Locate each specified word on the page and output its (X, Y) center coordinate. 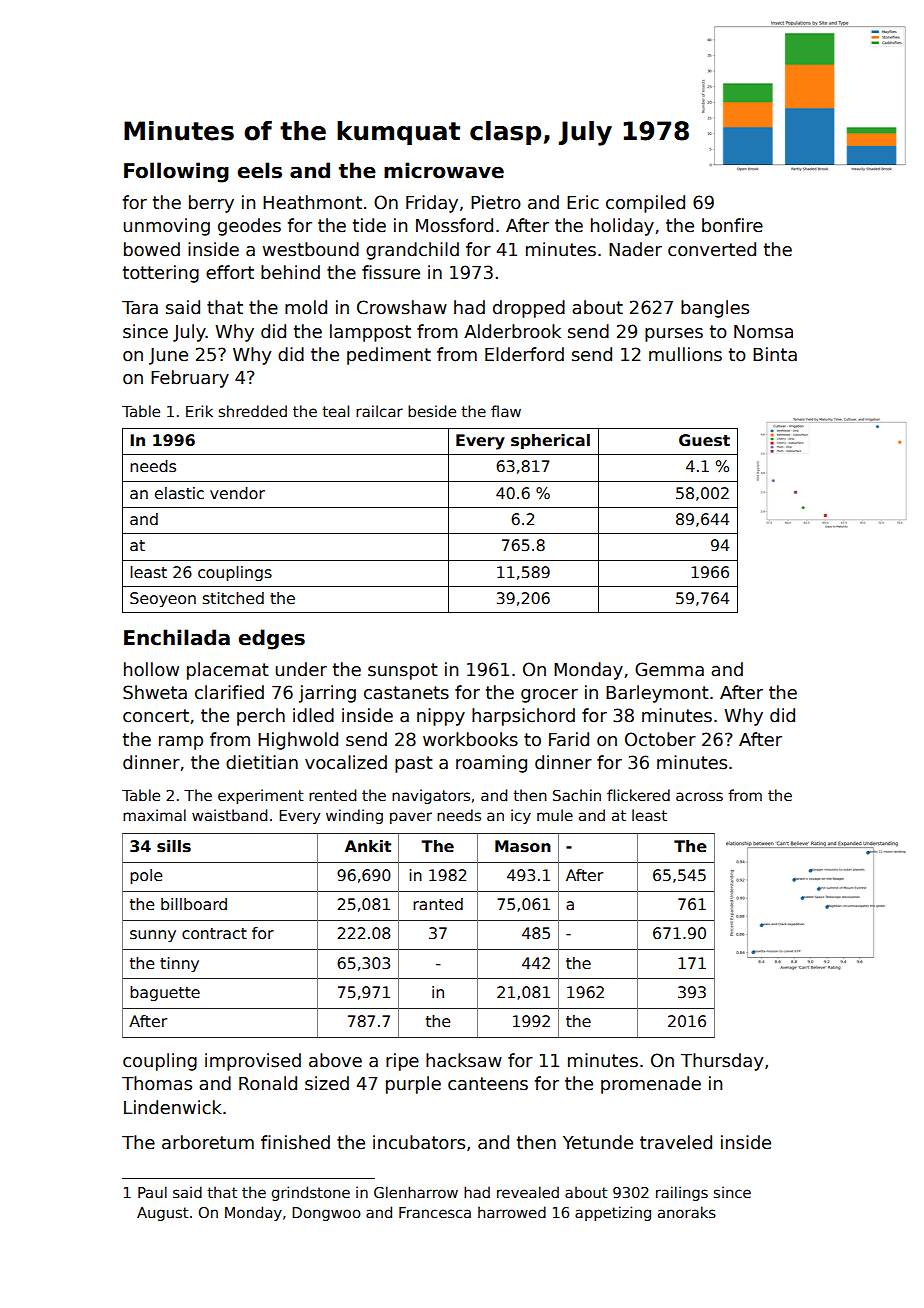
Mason (523, 846)
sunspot (403, 671)
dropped (529, 309)
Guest (704, 440)
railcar (379, 411)
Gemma (669, 669)
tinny (179, 964)
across (699, 796)
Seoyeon (163, 599)
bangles (715, 309)
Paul (152, 1192)
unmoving (167, 227)
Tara (140, 308)
